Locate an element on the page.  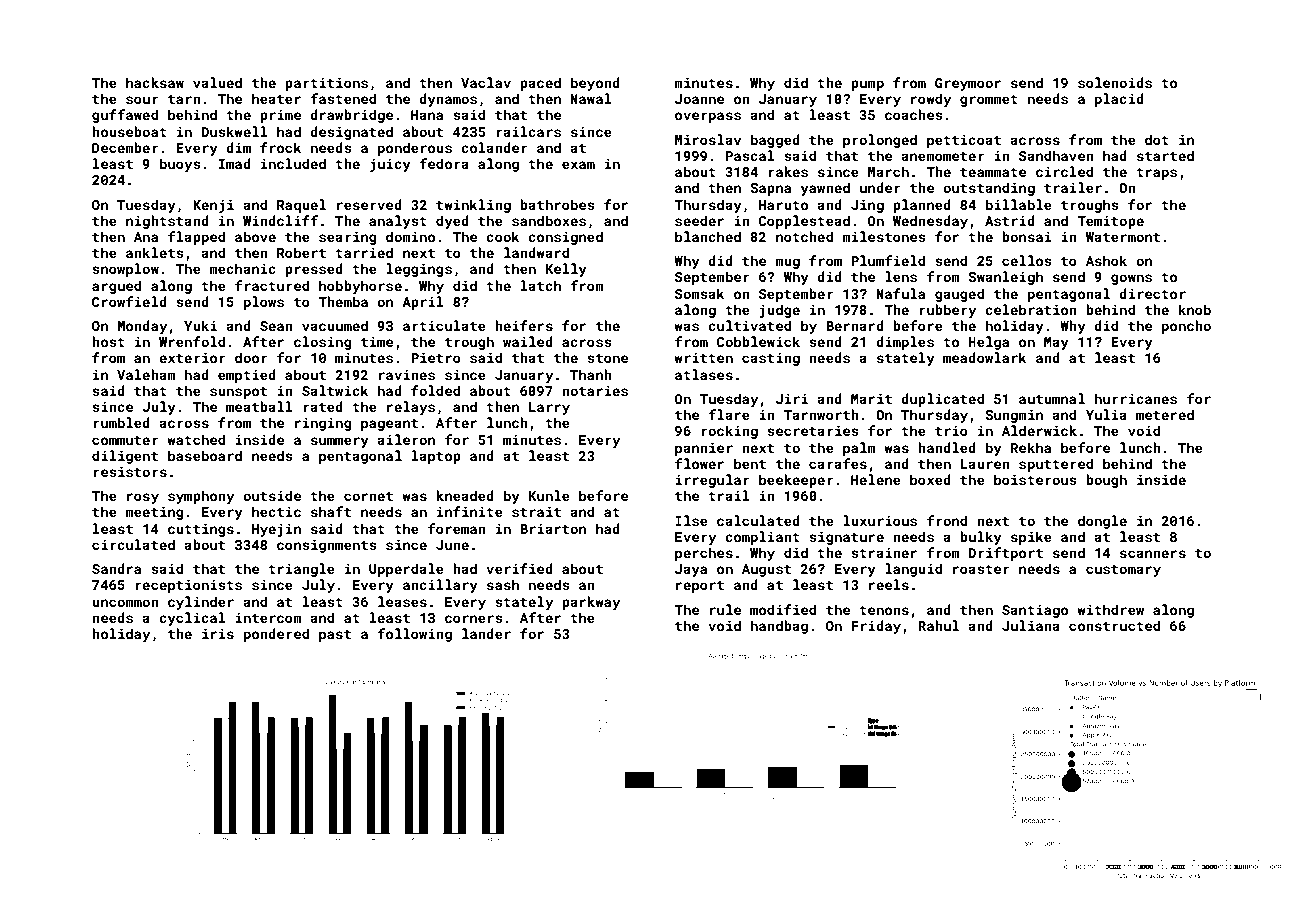
dongle is located at coordinates (1102, 522).
